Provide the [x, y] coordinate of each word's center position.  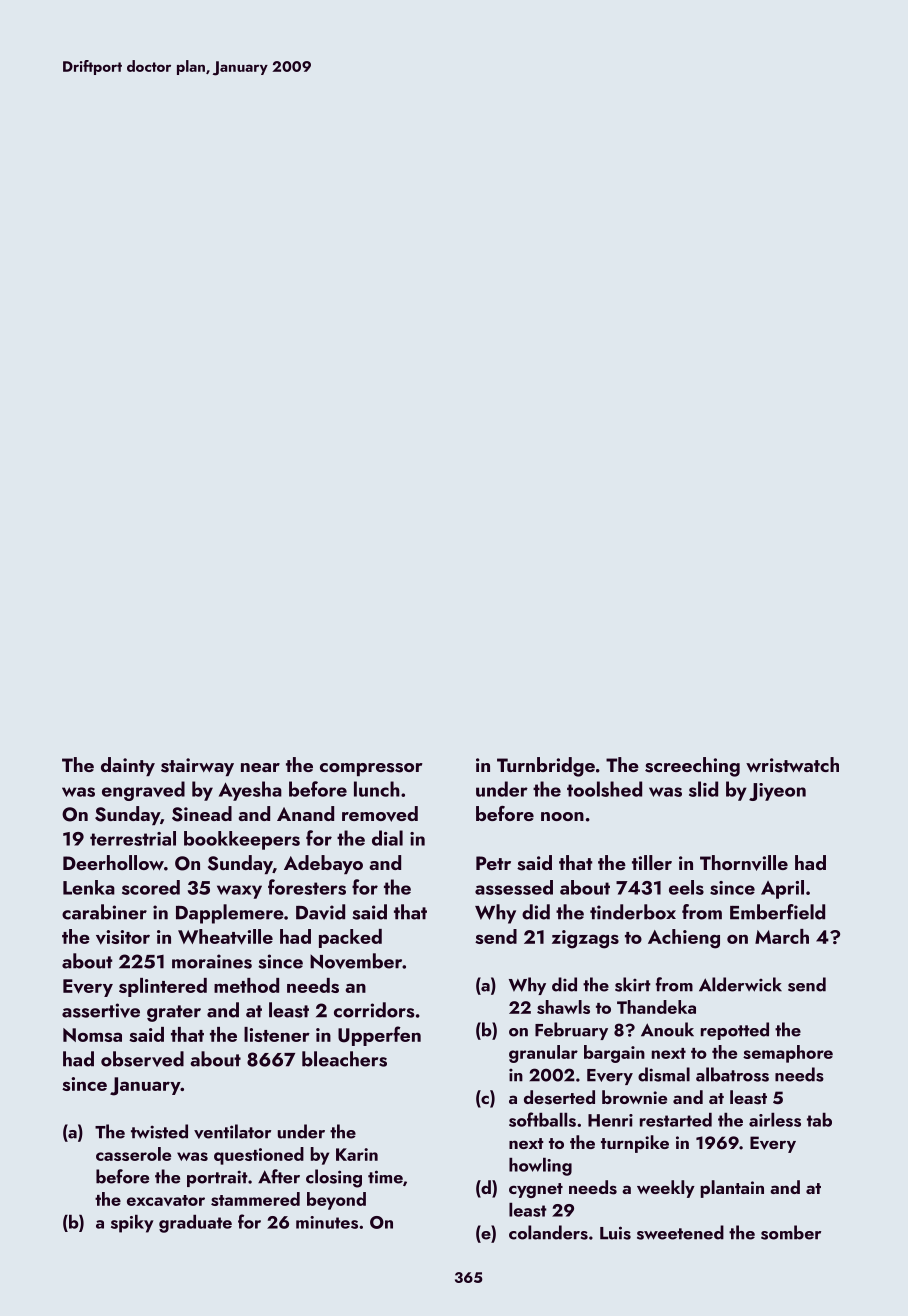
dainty [128, 766]
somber [791, 1232]
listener [277, 1034]
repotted [735, 1031]
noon [562, 816]
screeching [692, 767]
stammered [255, 1199]
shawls [563, 1007]
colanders [548, 1232]
